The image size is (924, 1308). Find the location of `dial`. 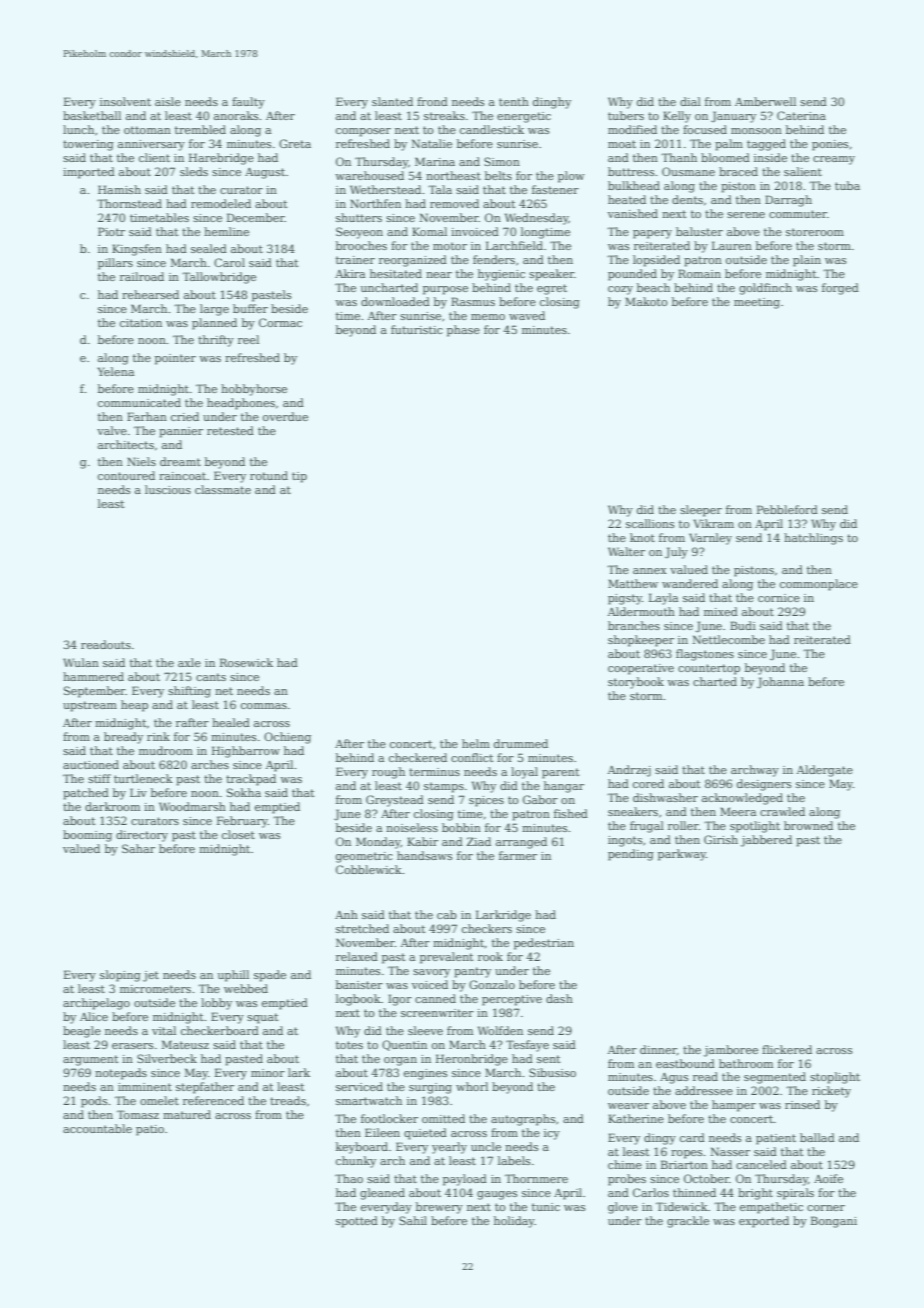

dial is located at coordinates (690, 101).
